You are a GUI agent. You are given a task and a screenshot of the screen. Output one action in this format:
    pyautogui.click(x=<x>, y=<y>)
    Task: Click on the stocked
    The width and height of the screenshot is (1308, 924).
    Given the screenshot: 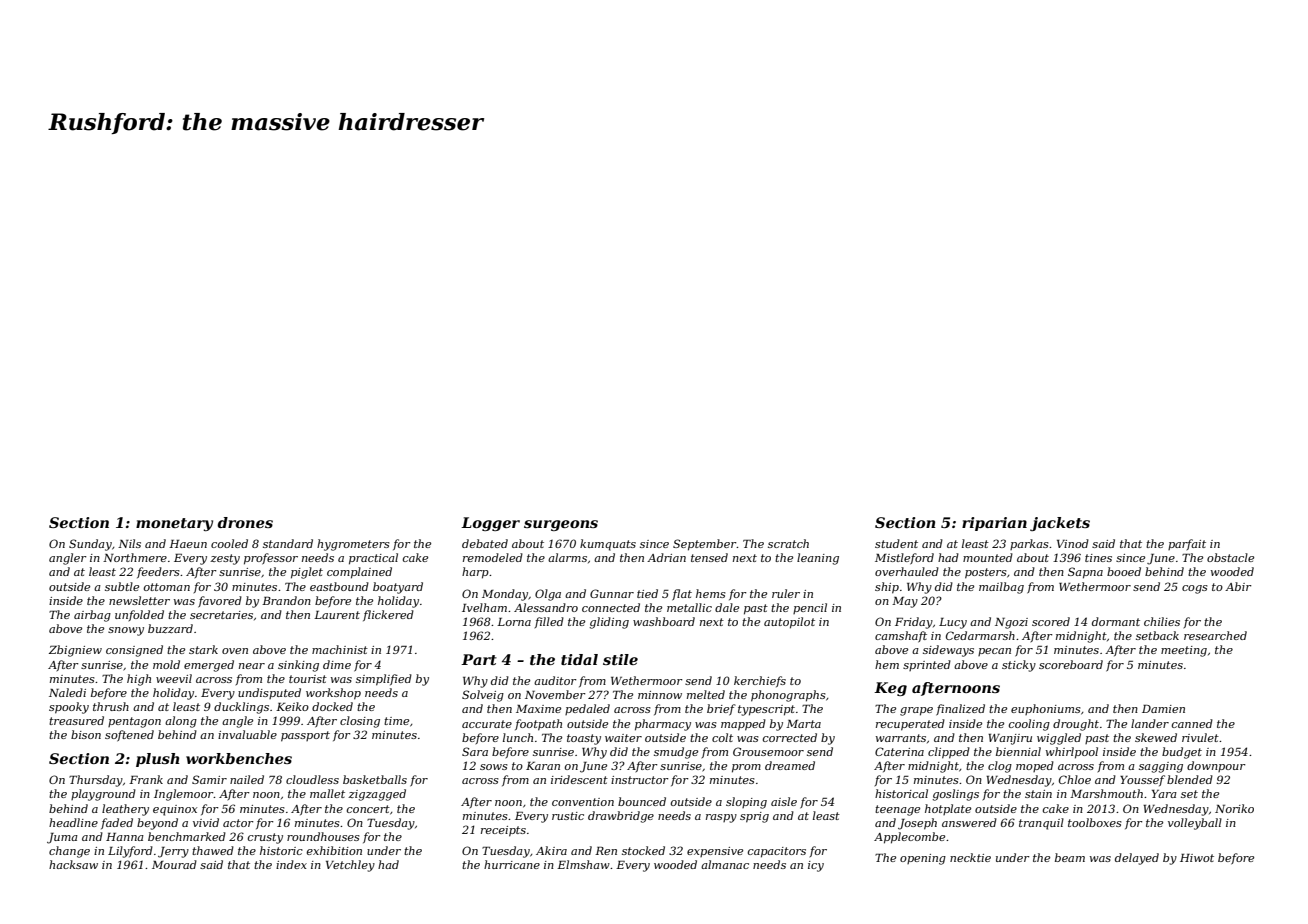 What is the action you would take?
    pyautogui.click(x=643, y=850)
